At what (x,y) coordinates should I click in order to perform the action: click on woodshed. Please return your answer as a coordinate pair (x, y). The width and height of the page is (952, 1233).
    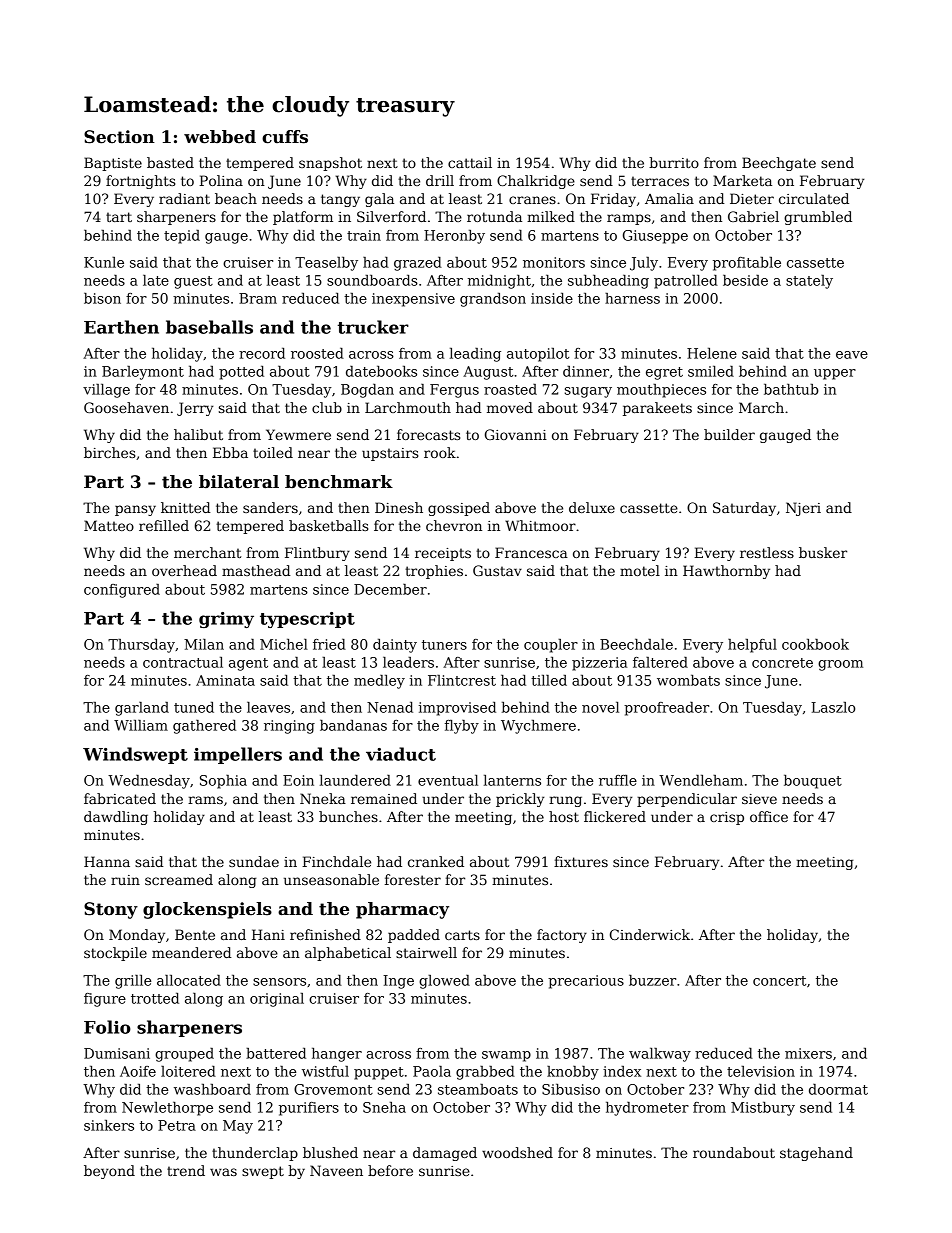
    Looking at the image, I should click on (517, 1152).
